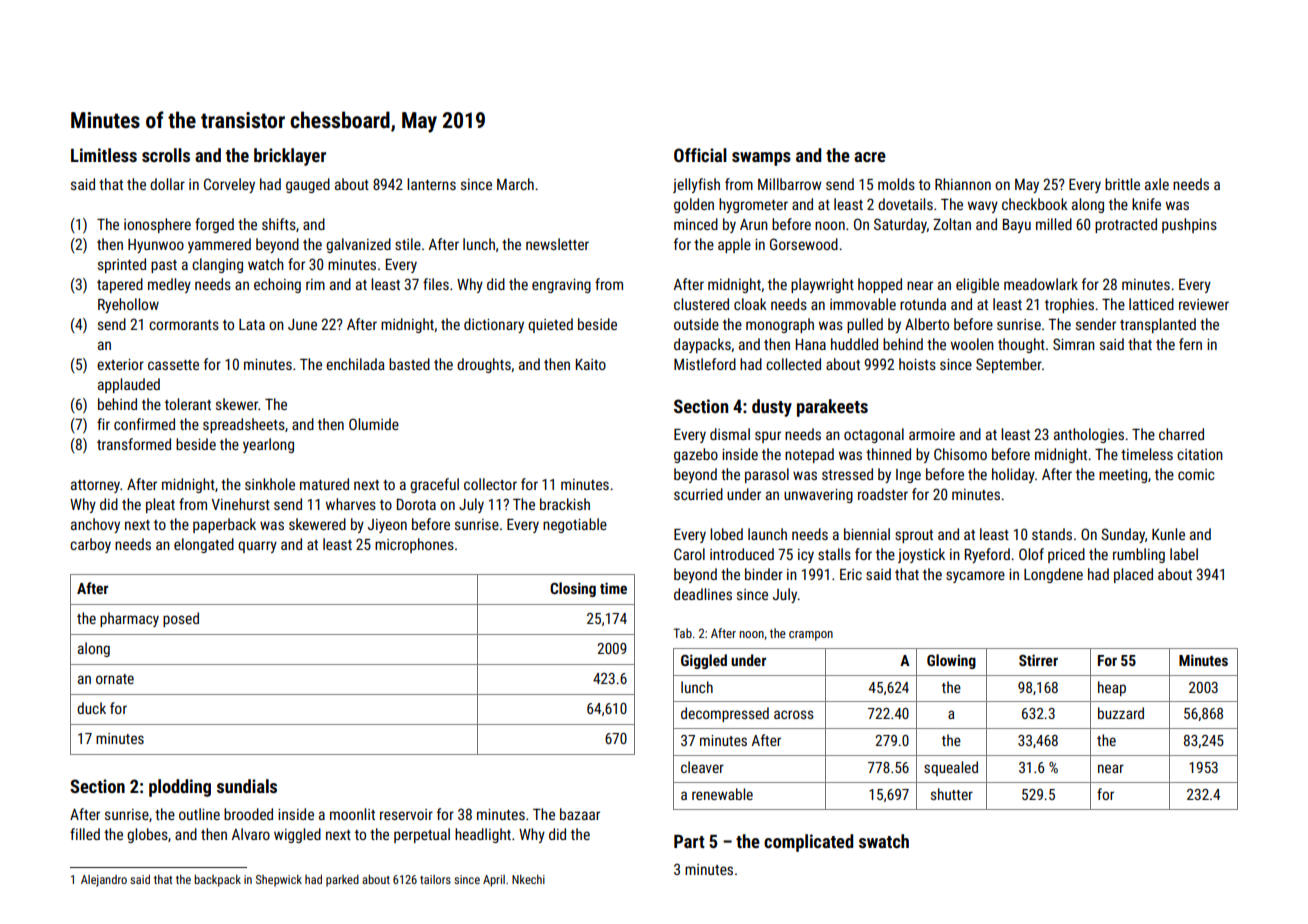 Image resolution: width=1308 pixels, height=924 pixels. Describe the element at coordinates (700, 155) in the screenshot. I see `Official` at that location.
